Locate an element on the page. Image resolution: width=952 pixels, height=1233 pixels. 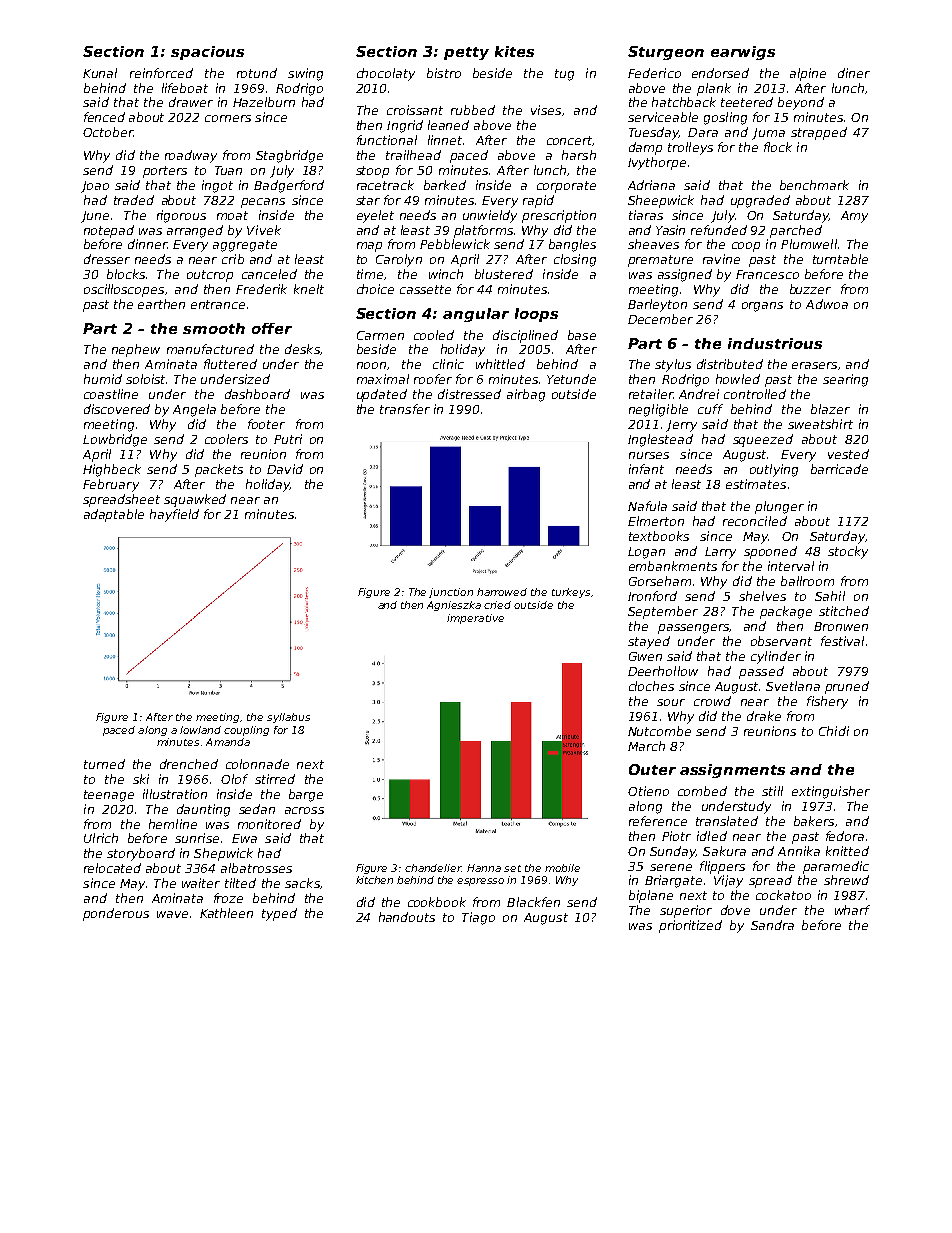
David is located at coordinates (285, 469).
